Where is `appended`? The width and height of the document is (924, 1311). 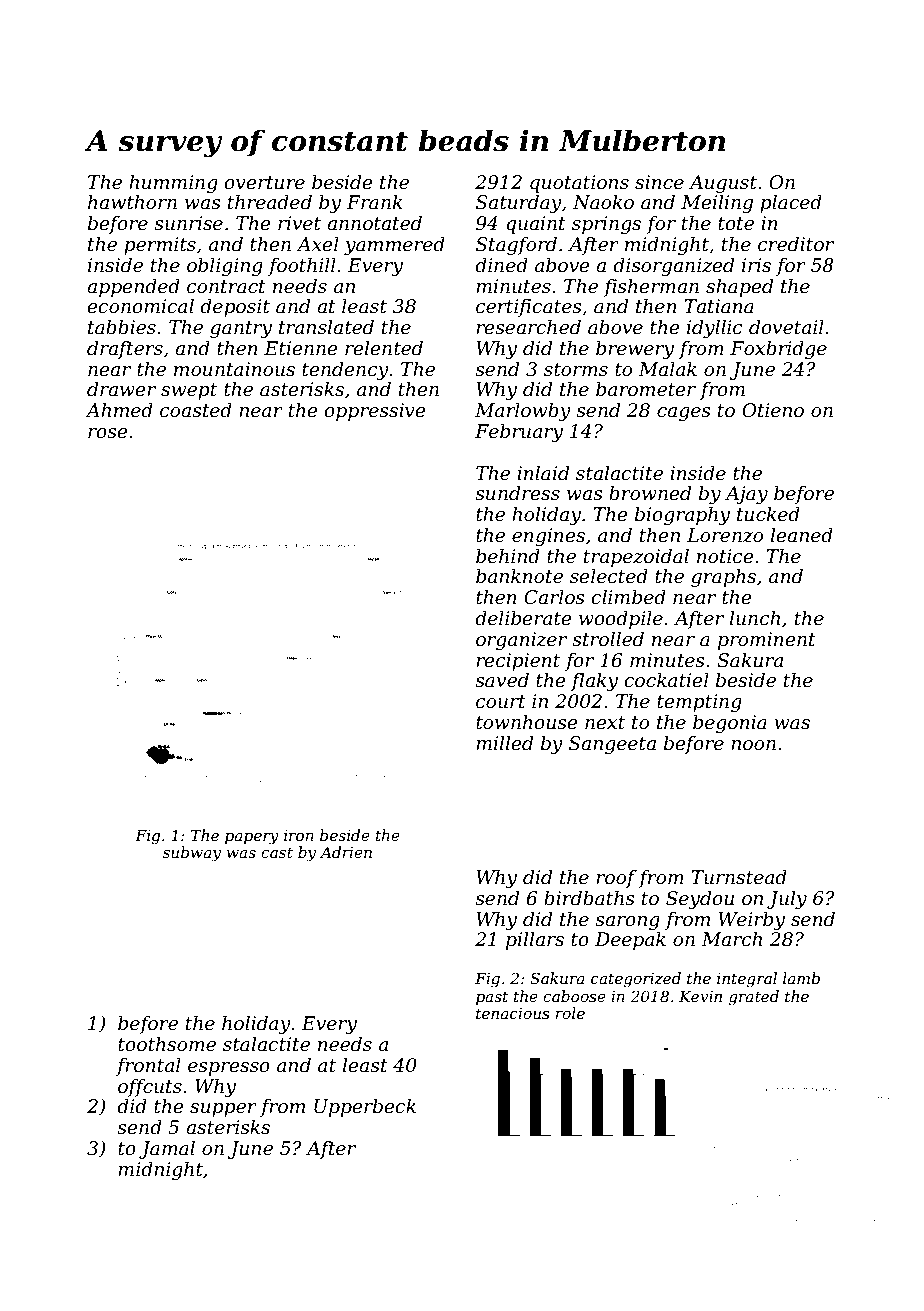
appended is located at coordinates (133, 287).
